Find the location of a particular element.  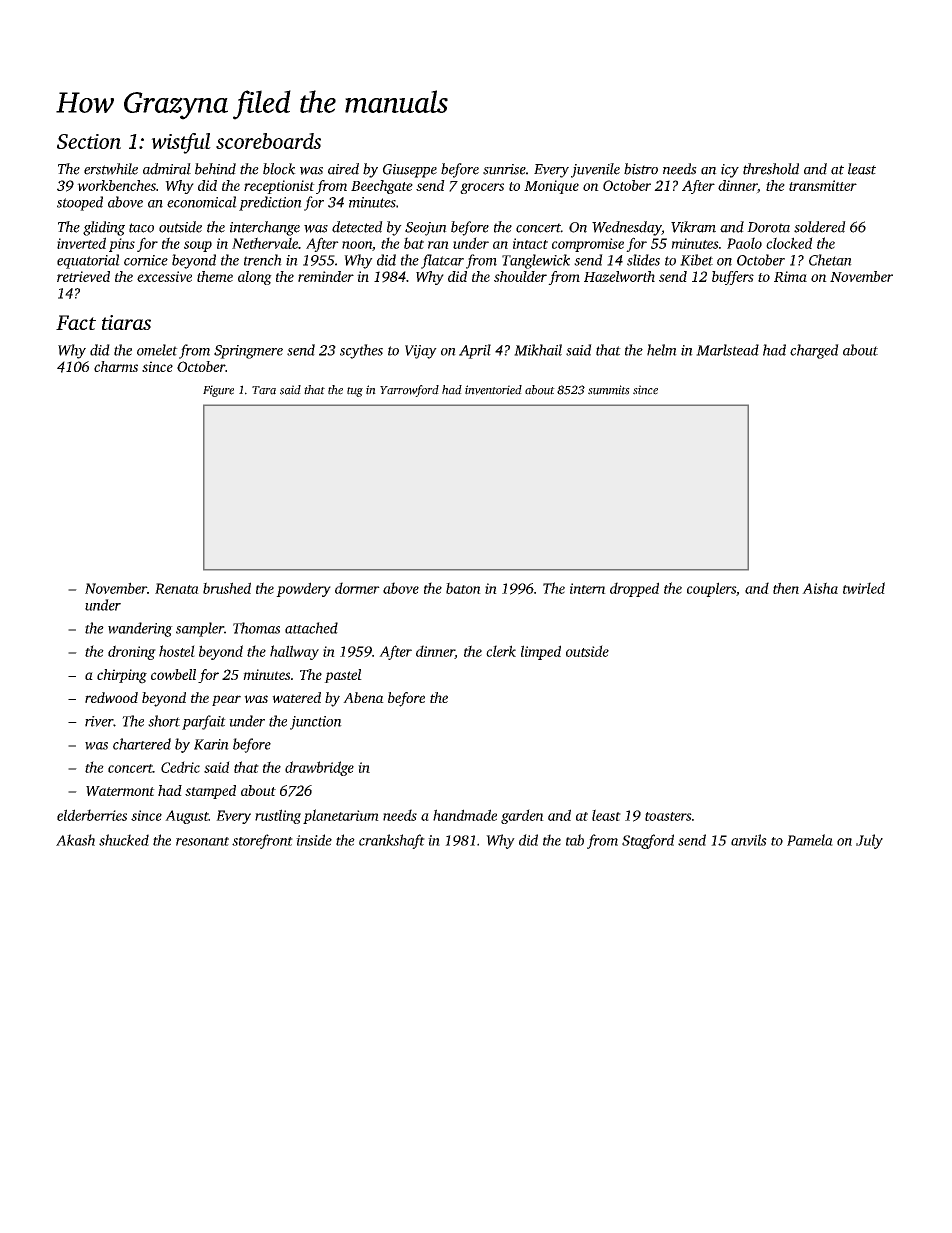

Figure is located at coordinates (218, 391).
